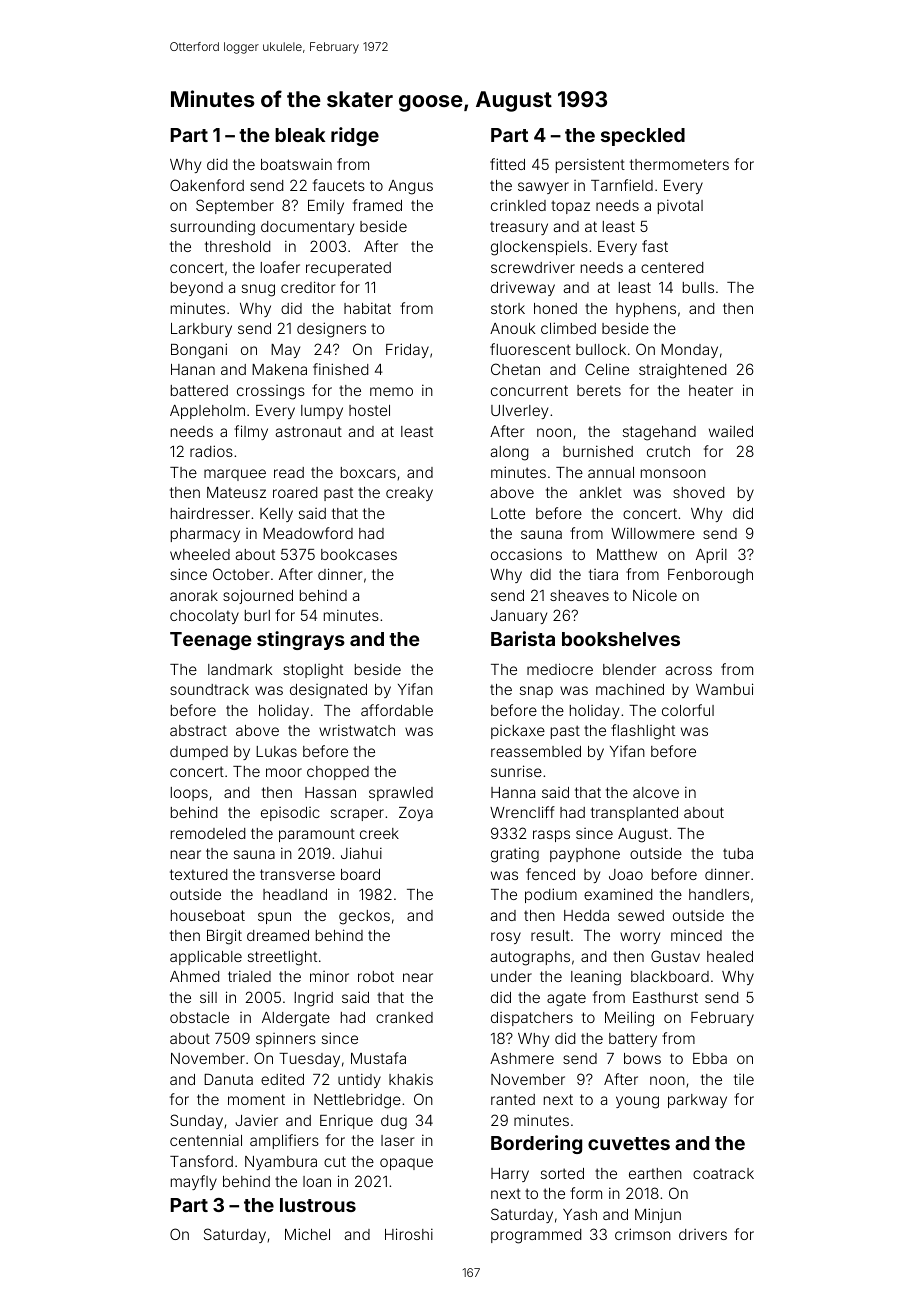  Describe the element at coordinates (511, 976) in the screenshot. I see `under` at that location.
